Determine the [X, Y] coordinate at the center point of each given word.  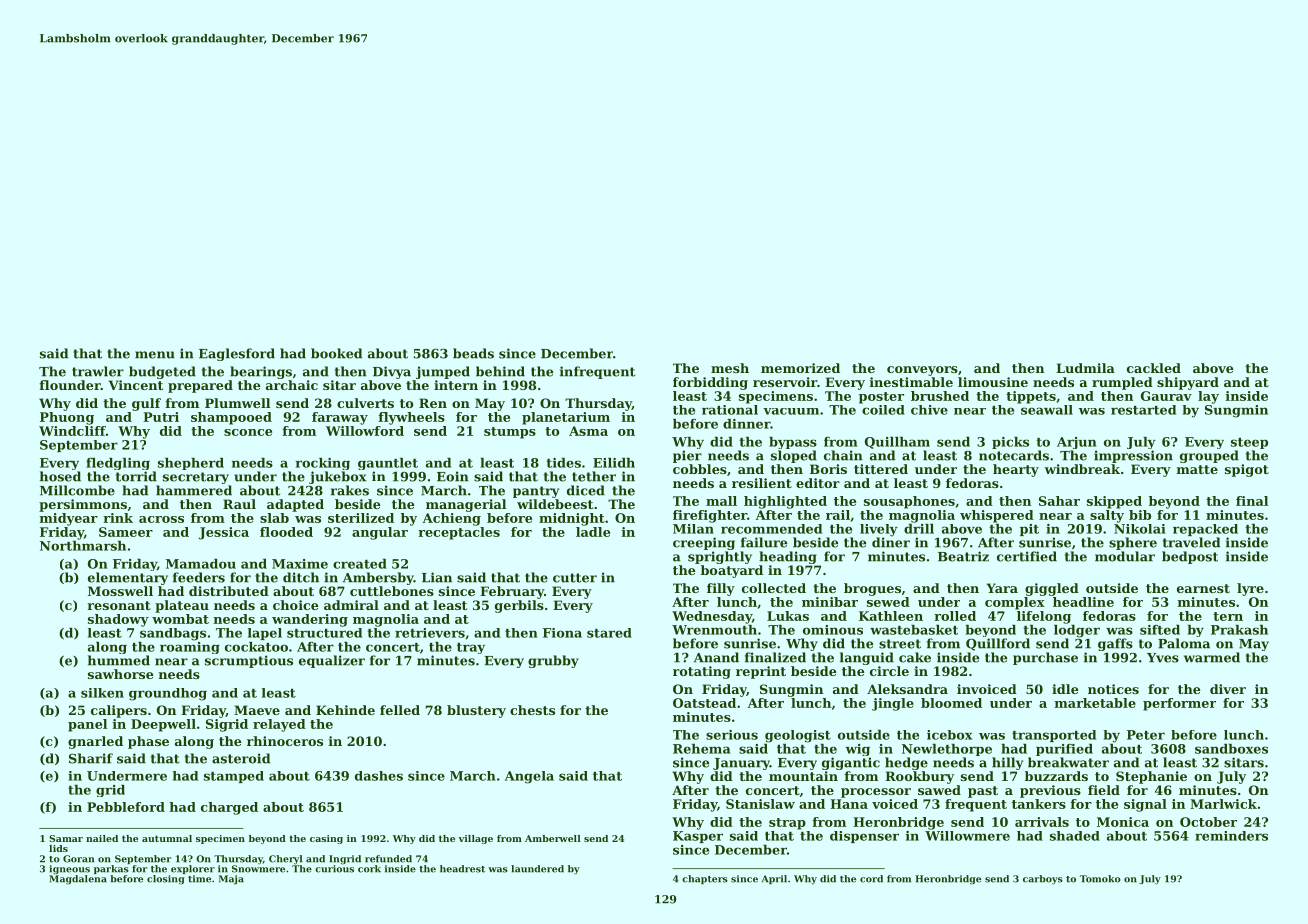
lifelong [1044, 617]
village [476, 839]
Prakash [1239, 630]
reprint [761, 672]
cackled [1154, 368]
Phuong [67, 418]
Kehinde [345, 710]
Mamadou [201, 564]
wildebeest [555, 504]
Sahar [1059, 501]
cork [369, 869]
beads [473, 353]
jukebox [337, 477]
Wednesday [712, 617]
